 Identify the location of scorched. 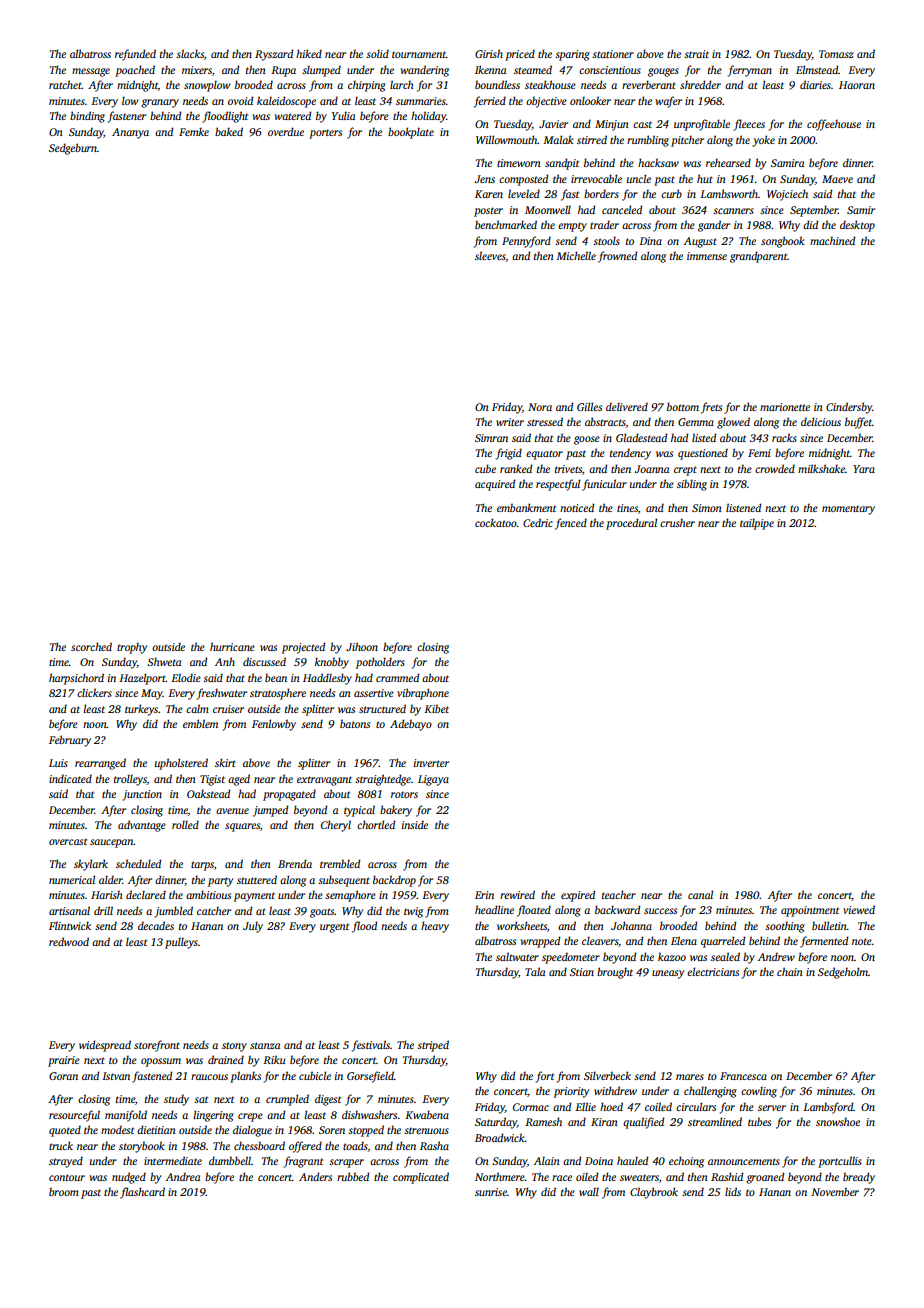
(91, 646).
